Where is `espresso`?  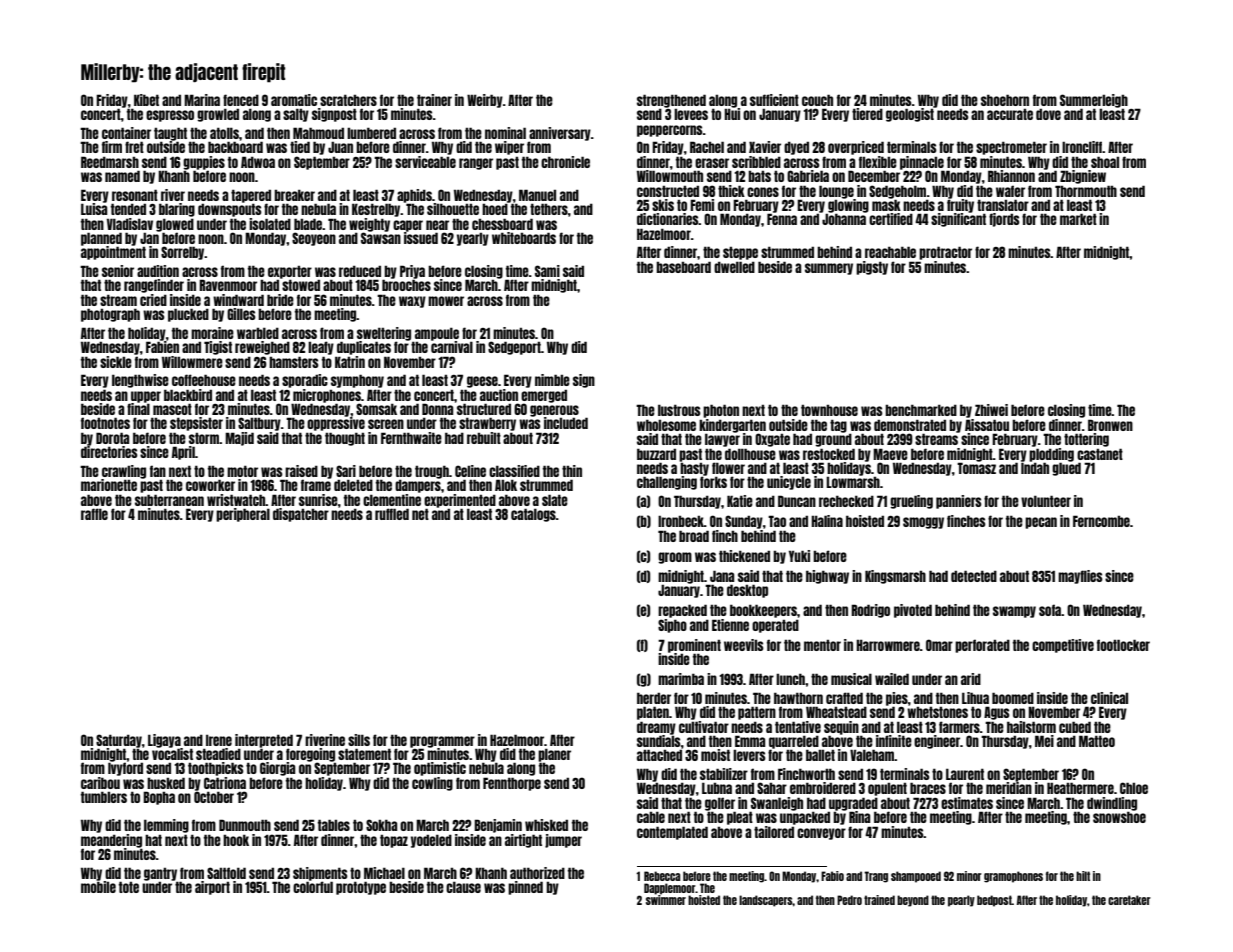 espresso is located at coordinates (170, 116).
